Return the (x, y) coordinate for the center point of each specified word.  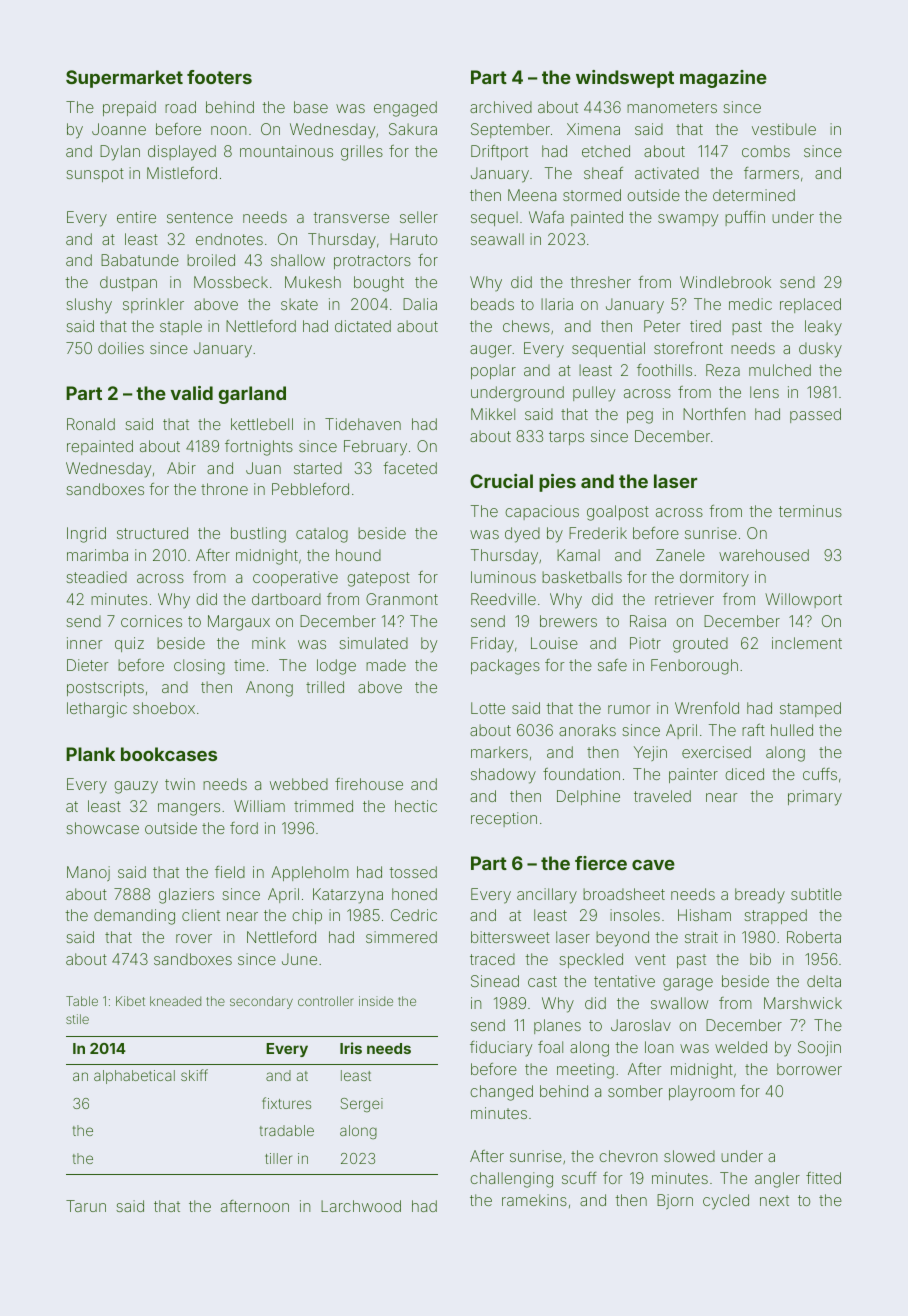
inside (376, 1001)
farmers (771, 173)
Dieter (88, 665)
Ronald (91, 424)
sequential (608, 349)
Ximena (593, 129)
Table (82, 1001)
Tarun (86, 1206)
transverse (351, 217)
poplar (493, 371)
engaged (405, 109)
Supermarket (124, 79)
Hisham (704, 915)
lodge (336, 667)
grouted (700, 645)
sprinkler (153, 305)
